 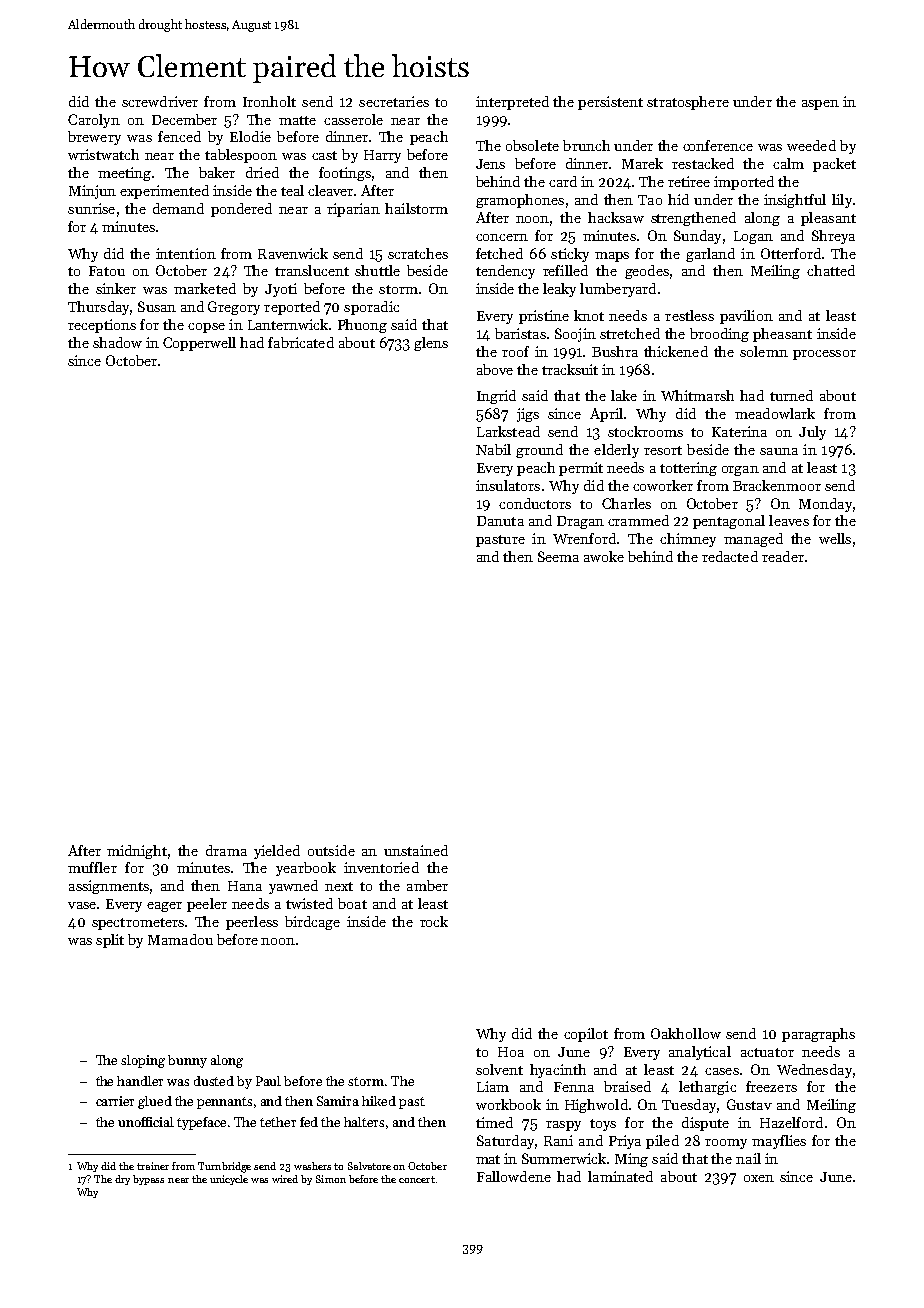 I want to click on Oakhollow, so click(x=686, y=1033).
